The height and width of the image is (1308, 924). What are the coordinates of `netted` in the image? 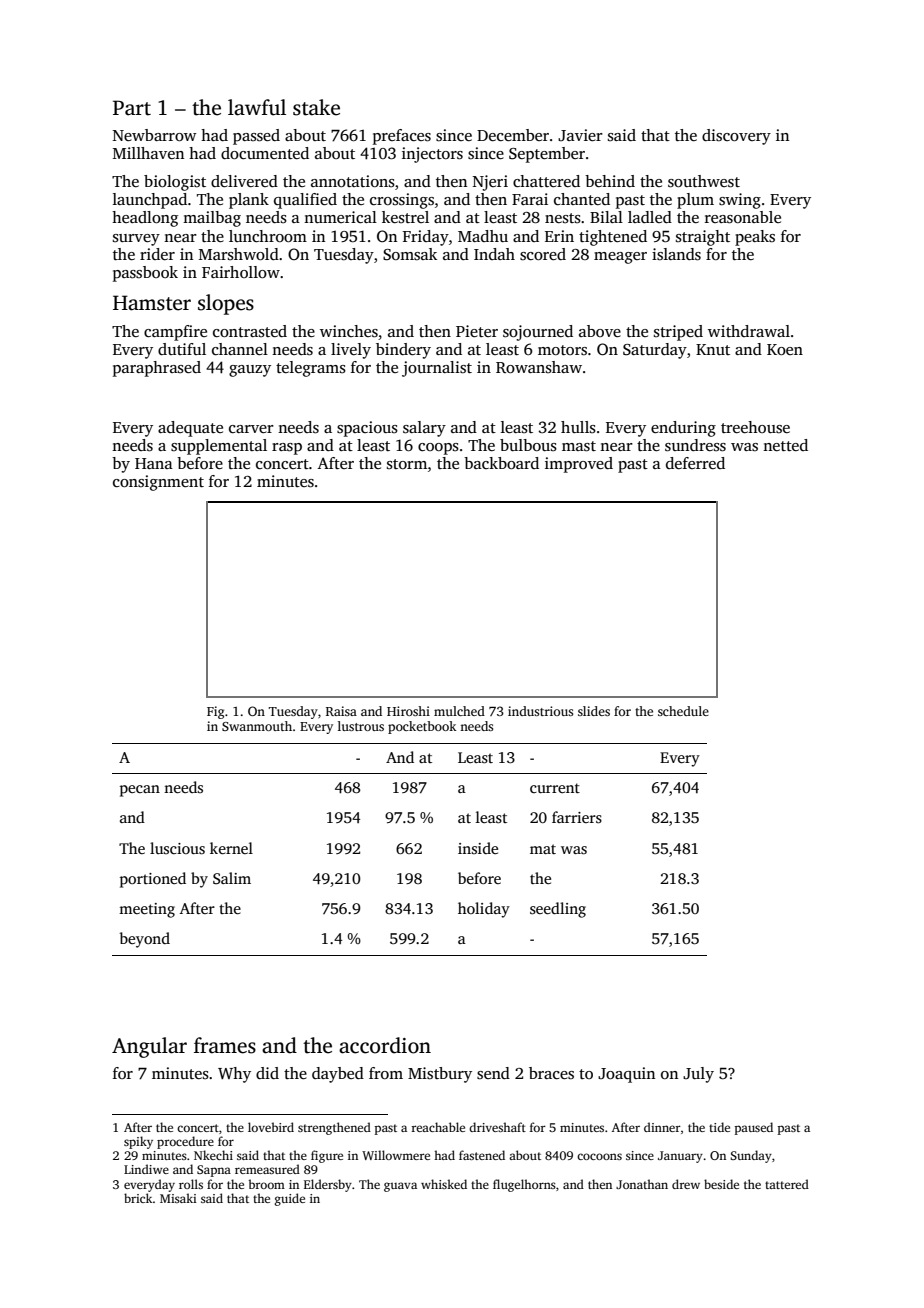 It's located at (785, 445).
